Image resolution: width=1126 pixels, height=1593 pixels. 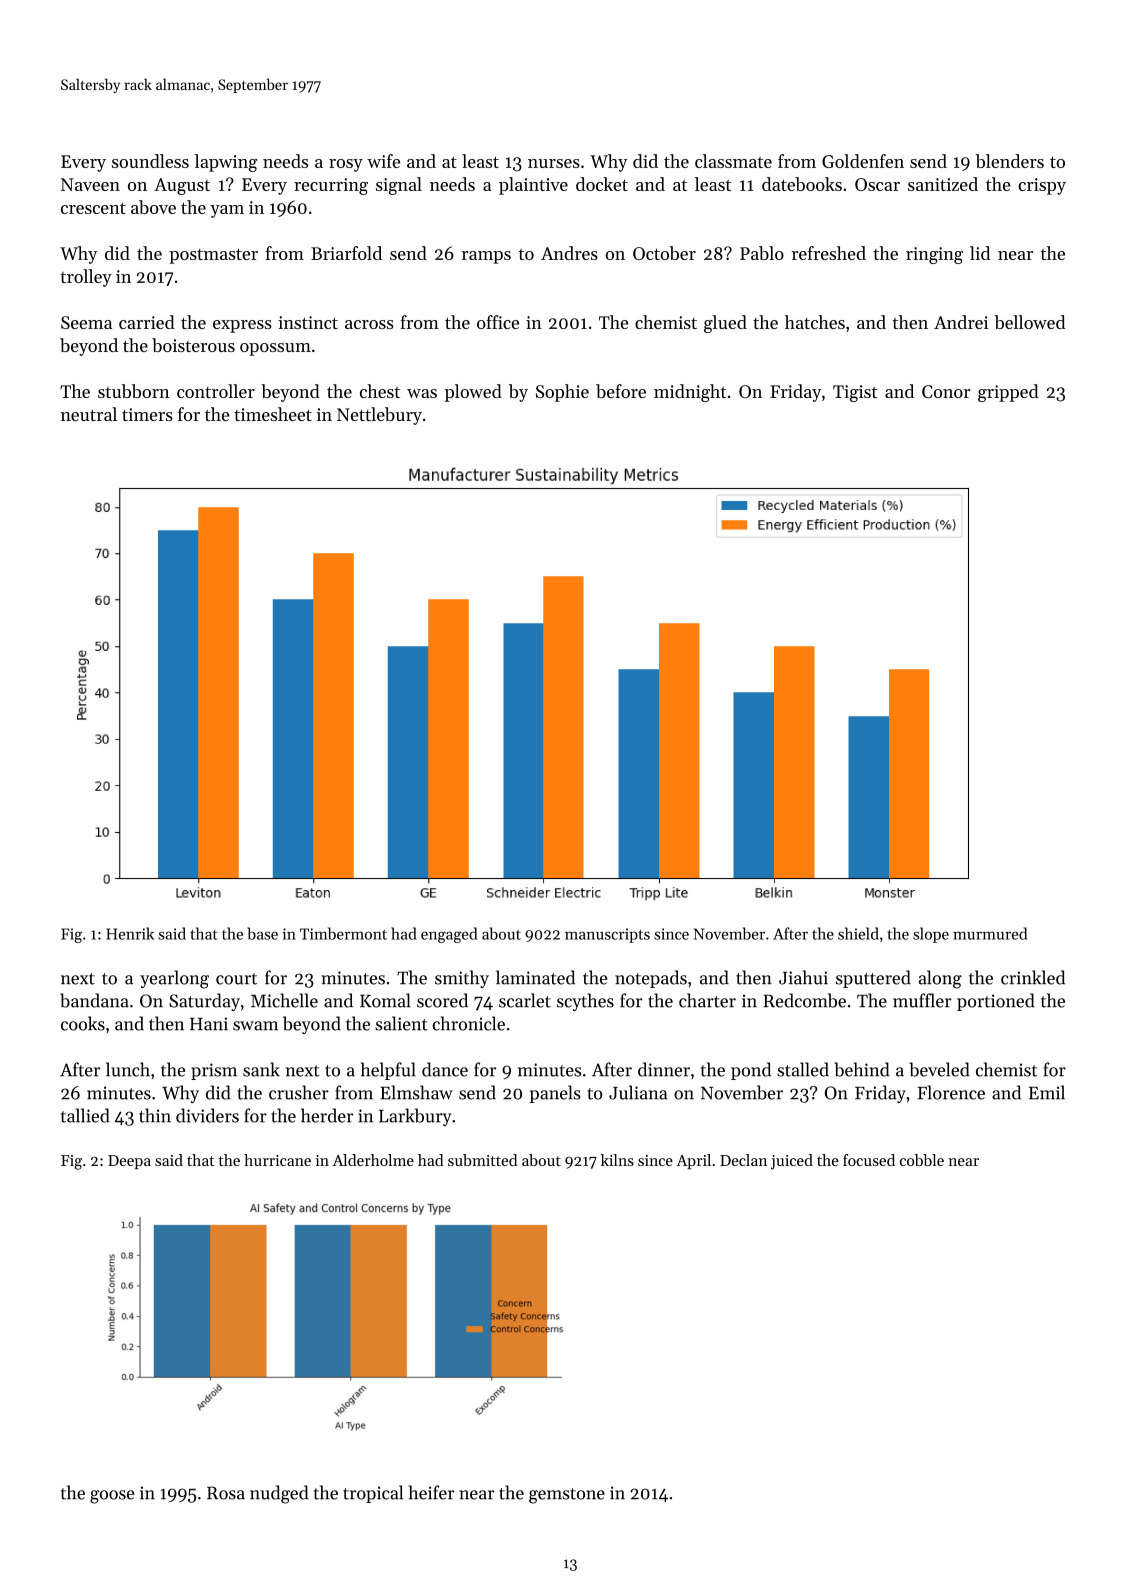 I want to click on Nettlebury, so click(x=379, y=416).
